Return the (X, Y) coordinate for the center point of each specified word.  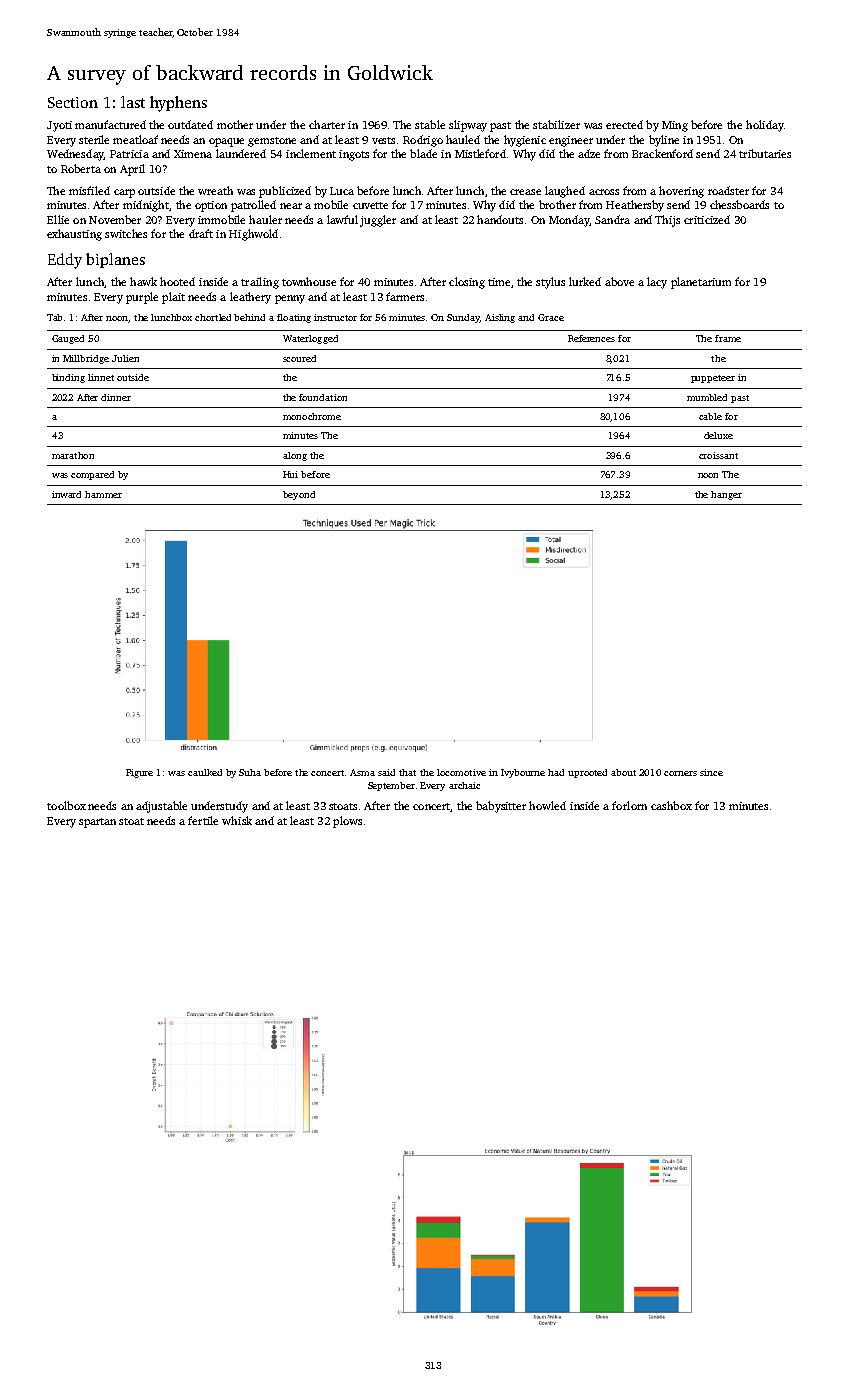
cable (710, 416)
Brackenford (662, 153)
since (711, 772)
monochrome (312, 416)
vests (383, 140)
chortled (213, 317)
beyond (299, 495)
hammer (103, 494)
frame (728, 338)
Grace (551, 317)
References (591, 338)
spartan (97, 823)
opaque (226, 142)
